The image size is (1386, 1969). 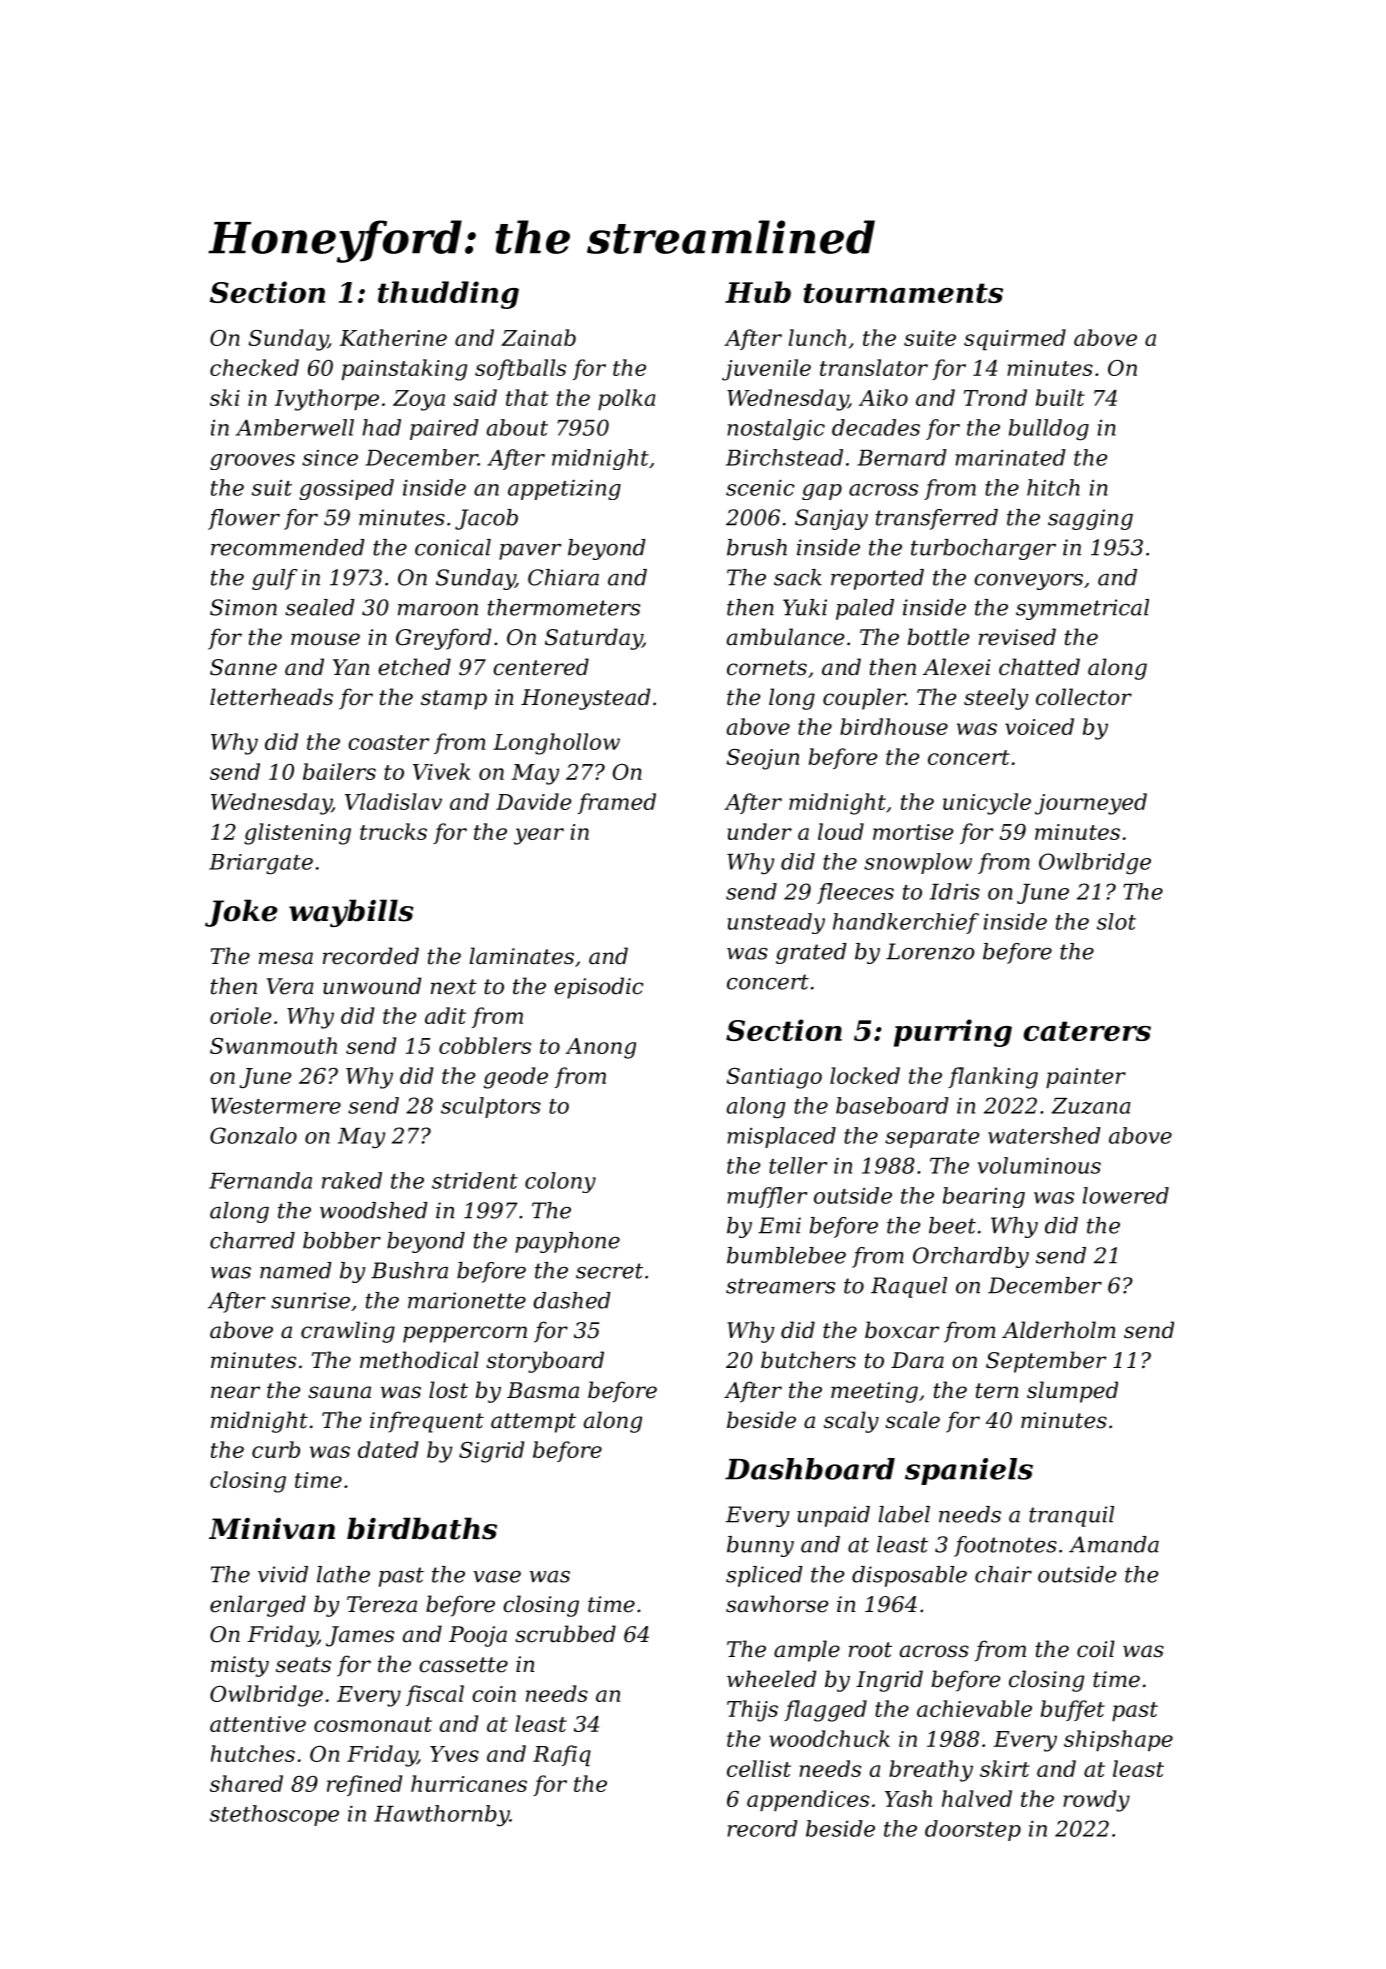 What do you see at coordinates (393, 831) in the screenshot?
I see `trucks` at bounding box center [393, 831].
